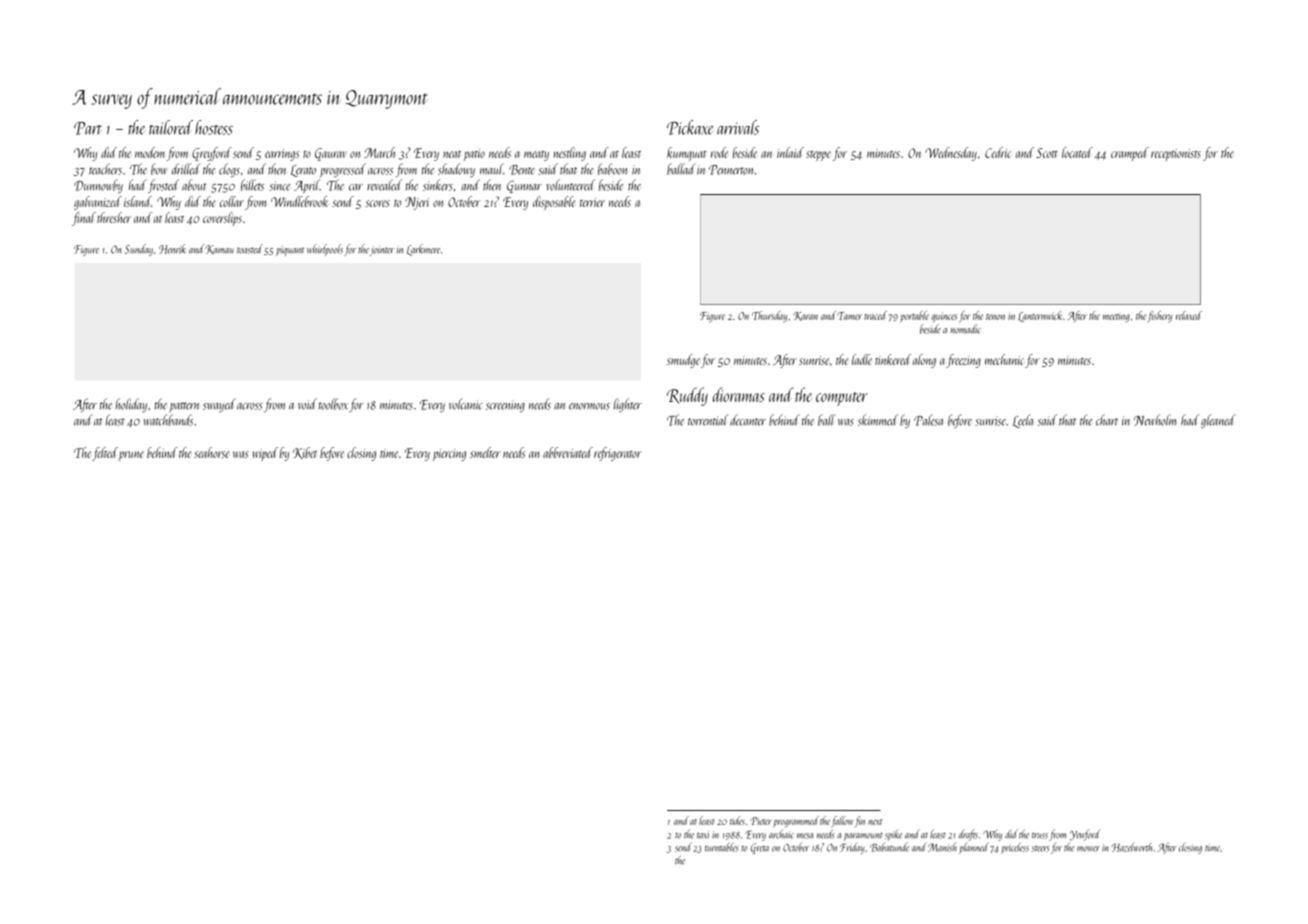 The width and height of the image is (1308, 924). I want to click on abbreviated, so click(568, 452).
